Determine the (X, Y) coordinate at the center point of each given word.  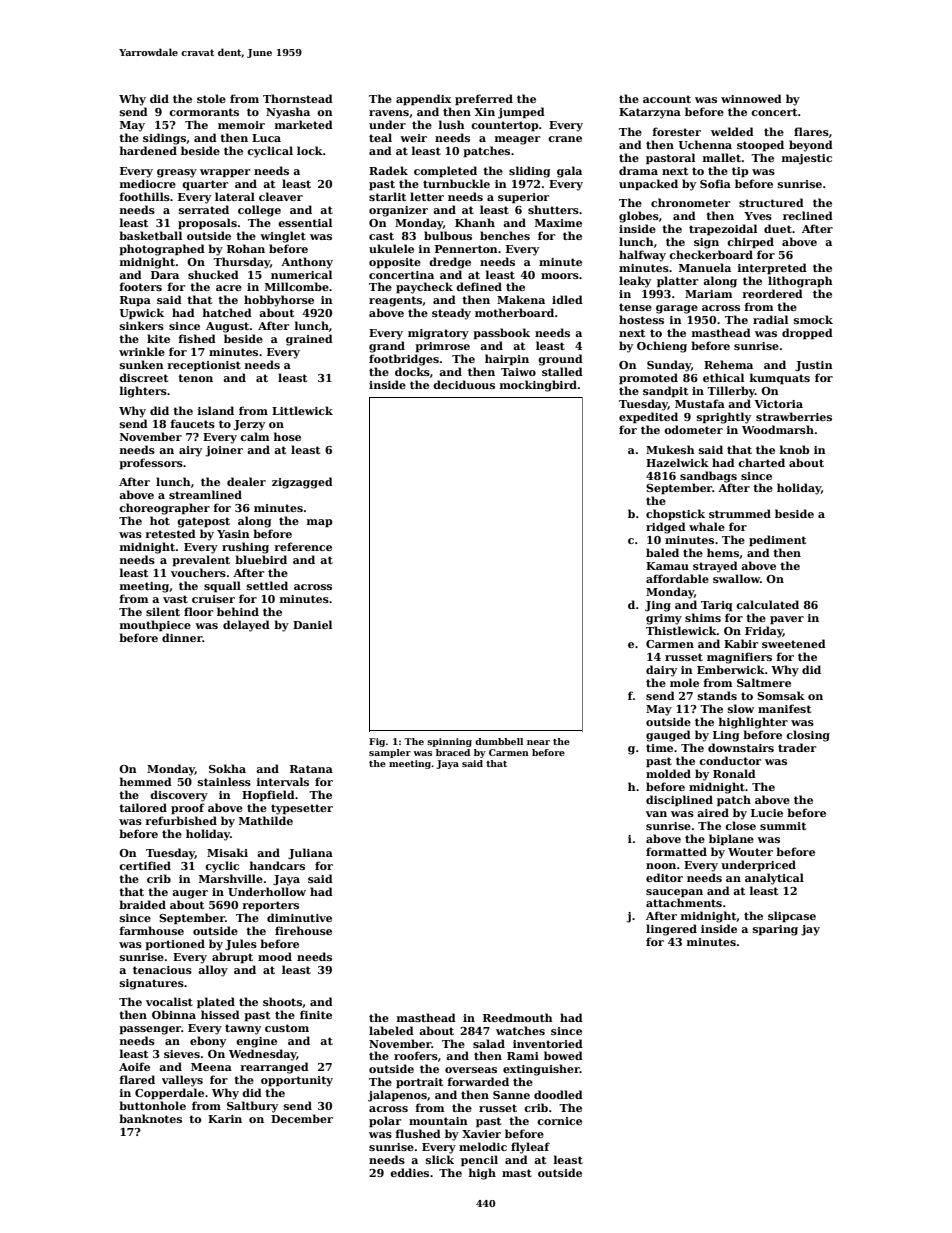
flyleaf (530, 1148)
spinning (449, 742)
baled (662, 552)
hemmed (146, 781)
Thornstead (298, 98)
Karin (225, 1119)
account (667, 99)
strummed (740, 513)
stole (211, 98)
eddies (409, 1172)
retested (170, 533)
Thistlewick (681, 630)
